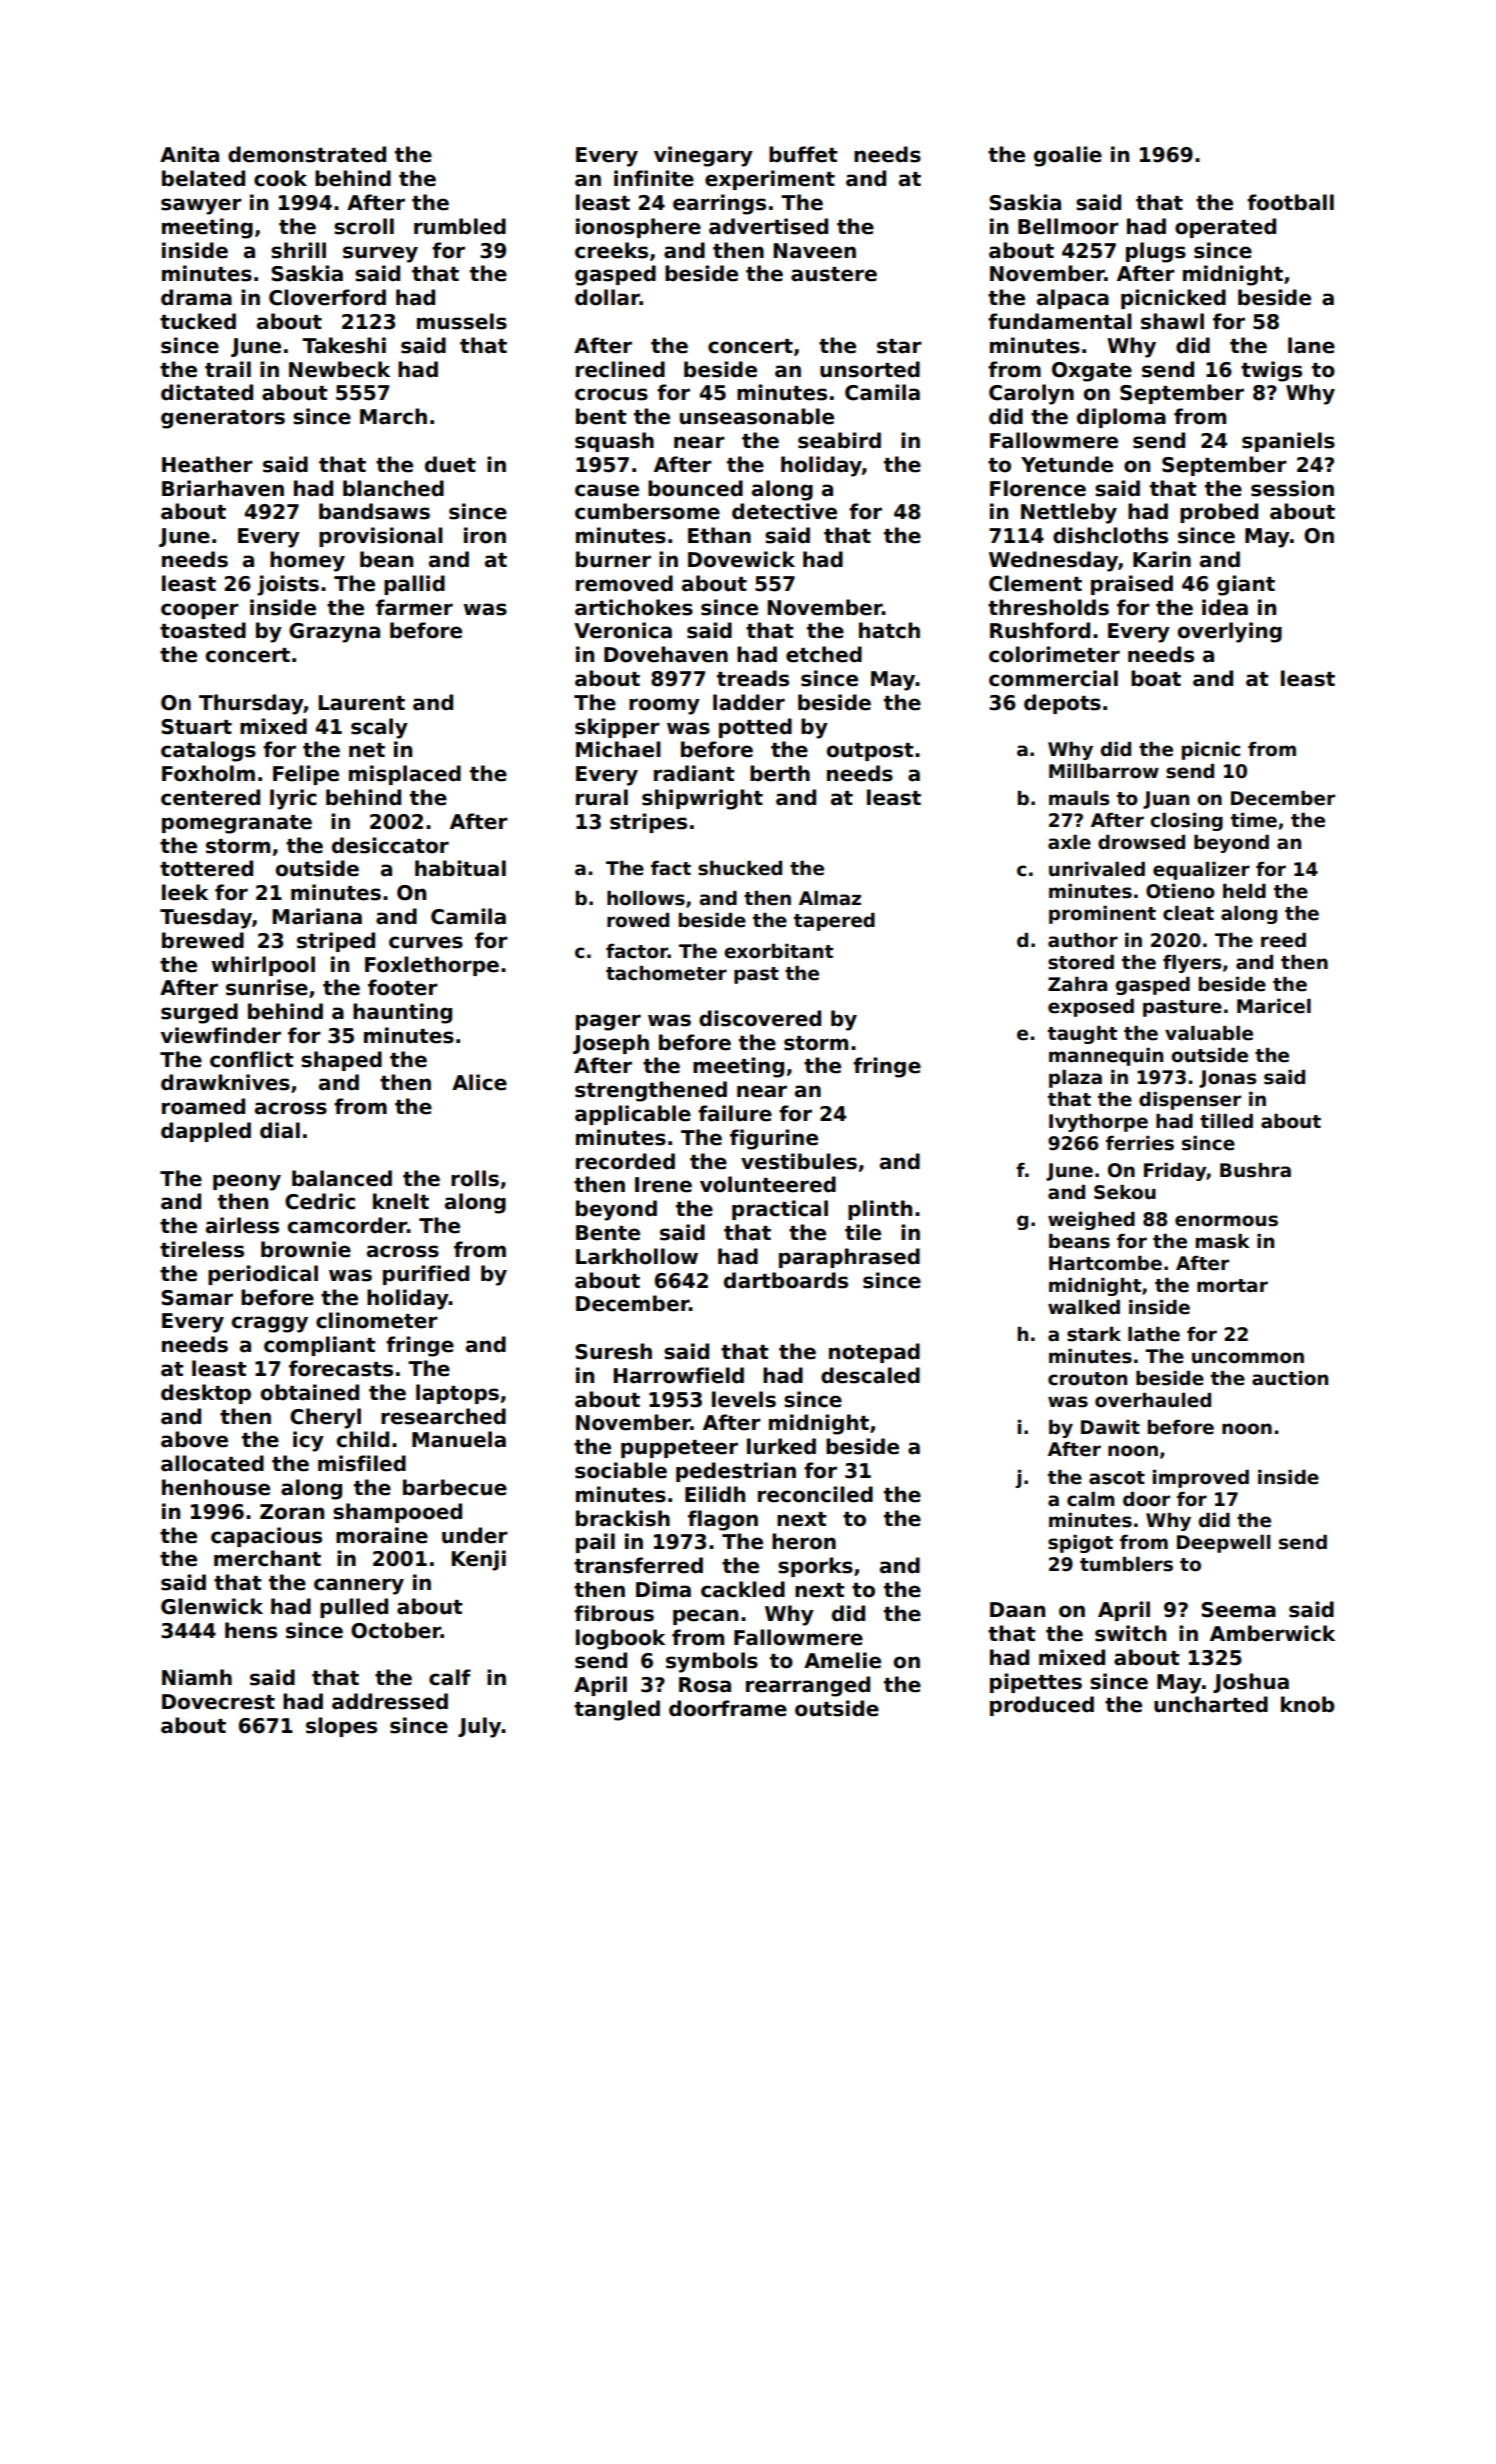  Describe the element at coordinates (1068, 156) in the screenshot. I see `goalie` at that location.
